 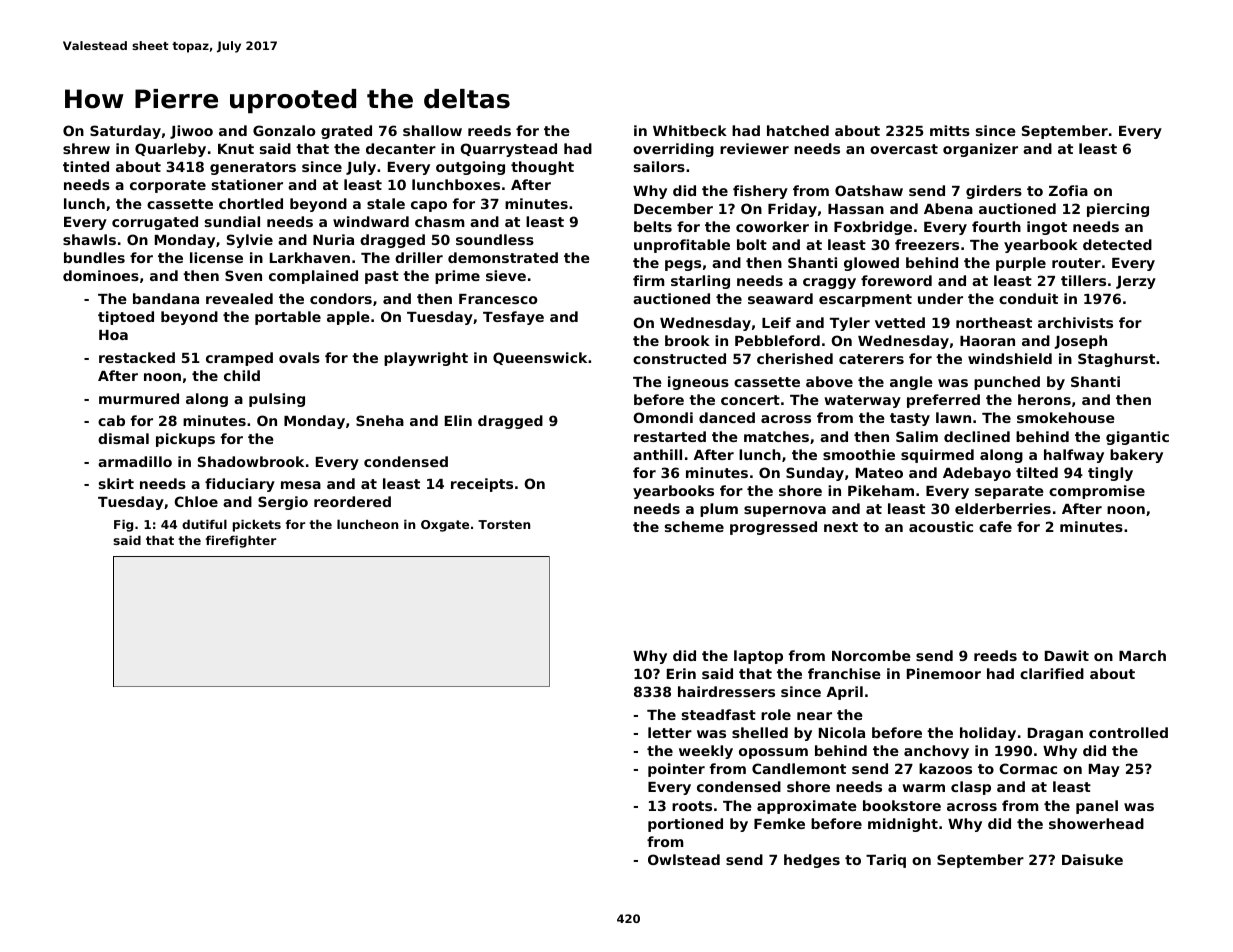 What do you see at coordinates (679, 358) in the screenshot?
I see `constructed` at bounding box center [679, 358].
